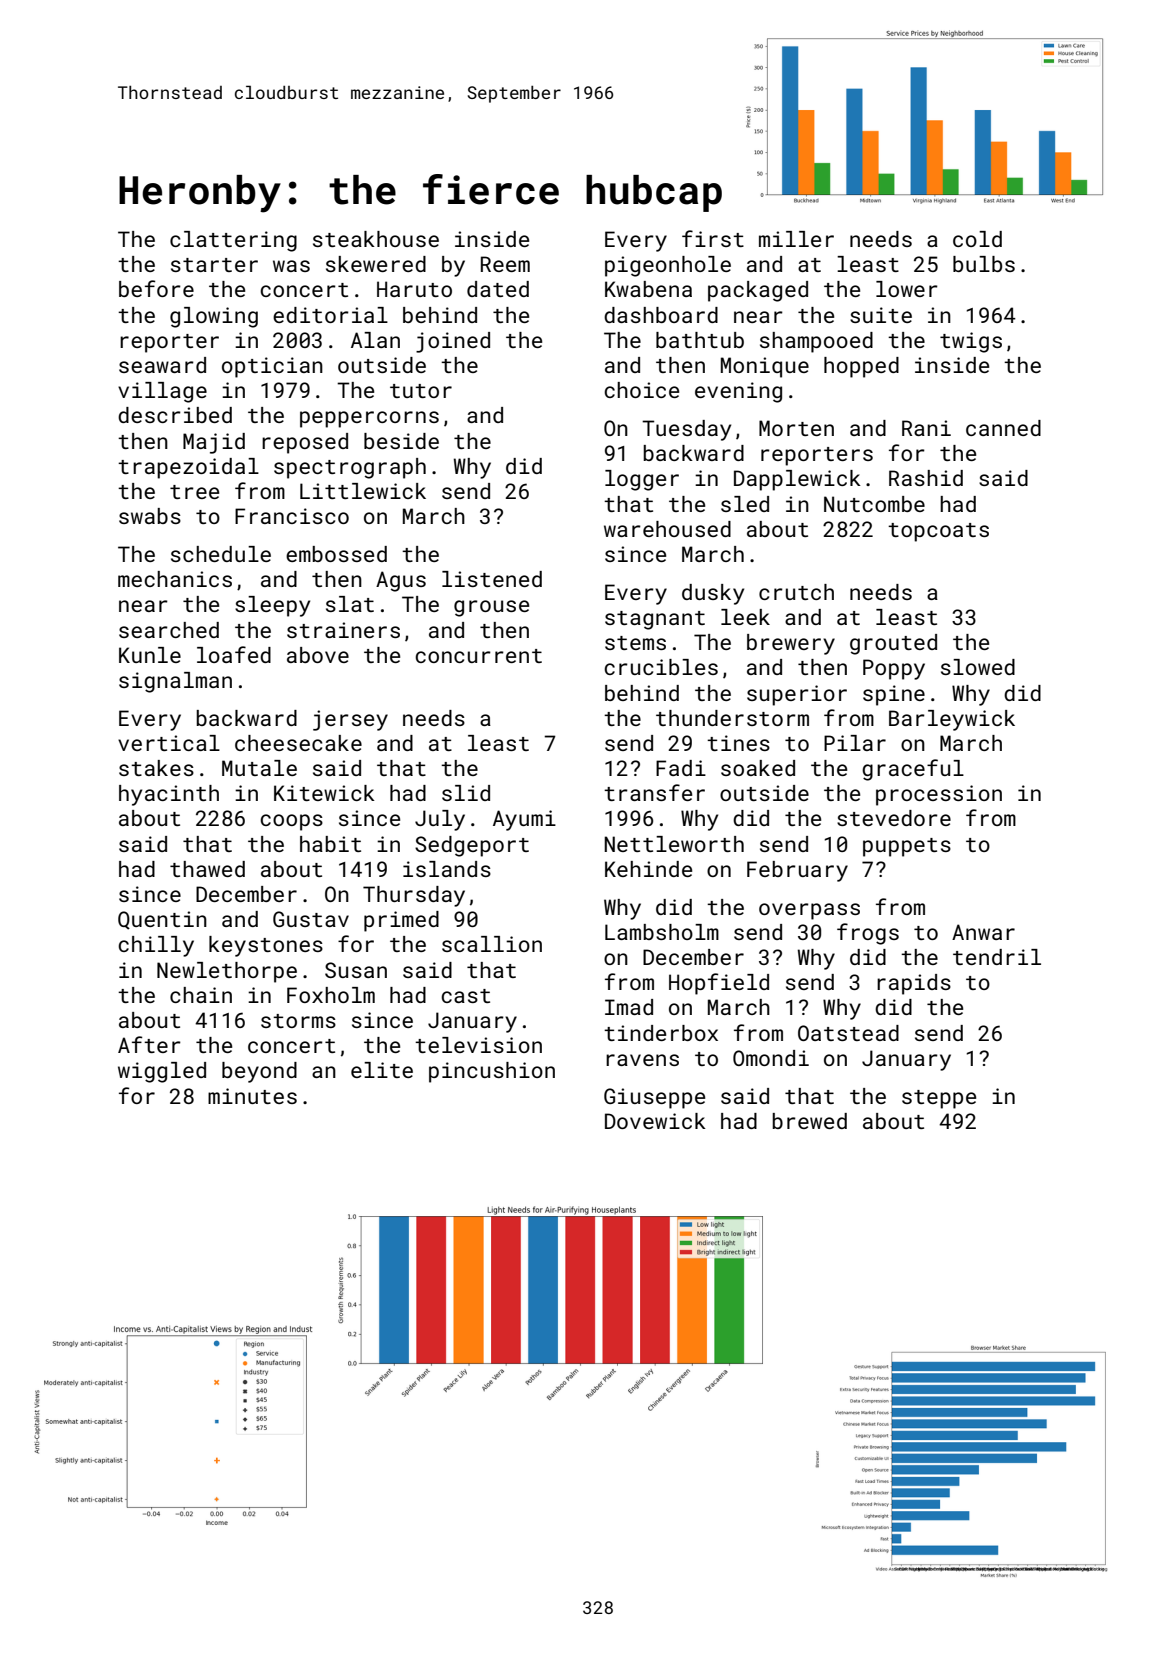 This page has width=1165, height=1654. I want to click on After, so click(149, 1044).
